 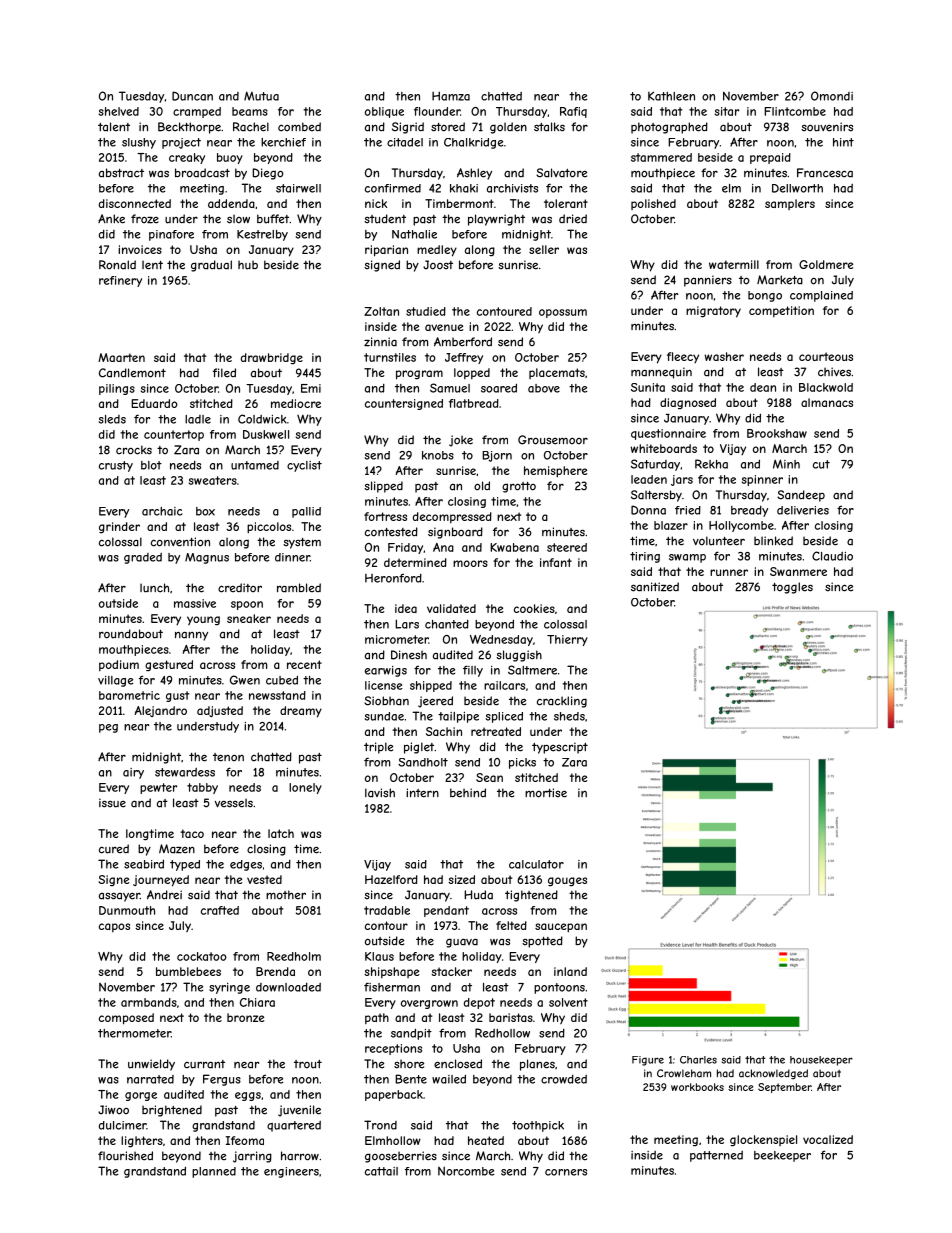 What do you see at coordinates (821, 1061) in the screenshot?
I see `housekeeper` at bounding box center [821, 1061].
